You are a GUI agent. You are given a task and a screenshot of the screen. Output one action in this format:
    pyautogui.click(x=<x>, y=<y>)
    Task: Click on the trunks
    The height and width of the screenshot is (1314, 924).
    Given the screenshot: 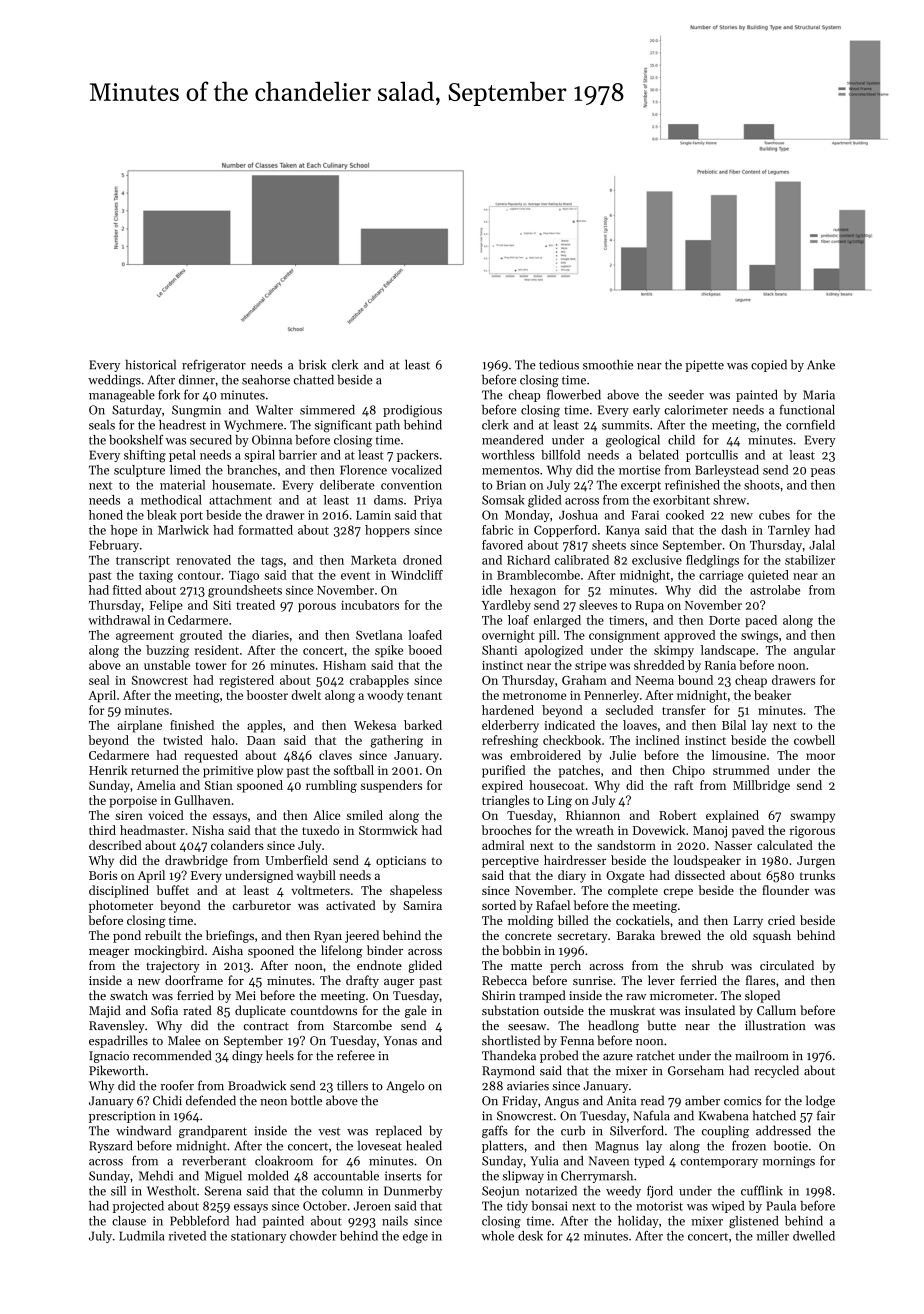 What is the action you would take?
    pyautogui.click(x=817, y=875)
